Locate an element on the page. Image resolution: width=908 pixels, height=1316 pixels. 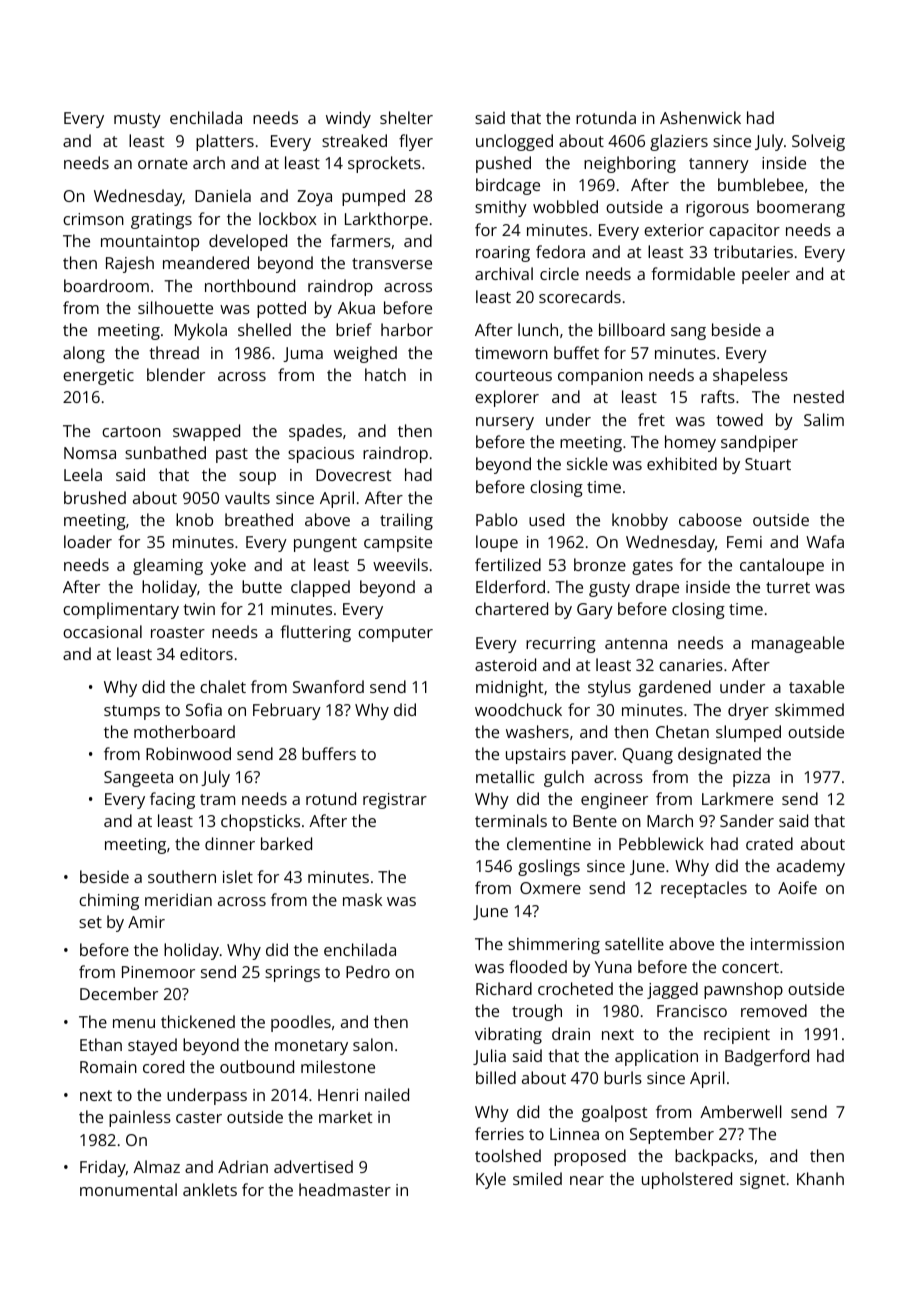
sunbathed is located at coordinates (165, 452).
